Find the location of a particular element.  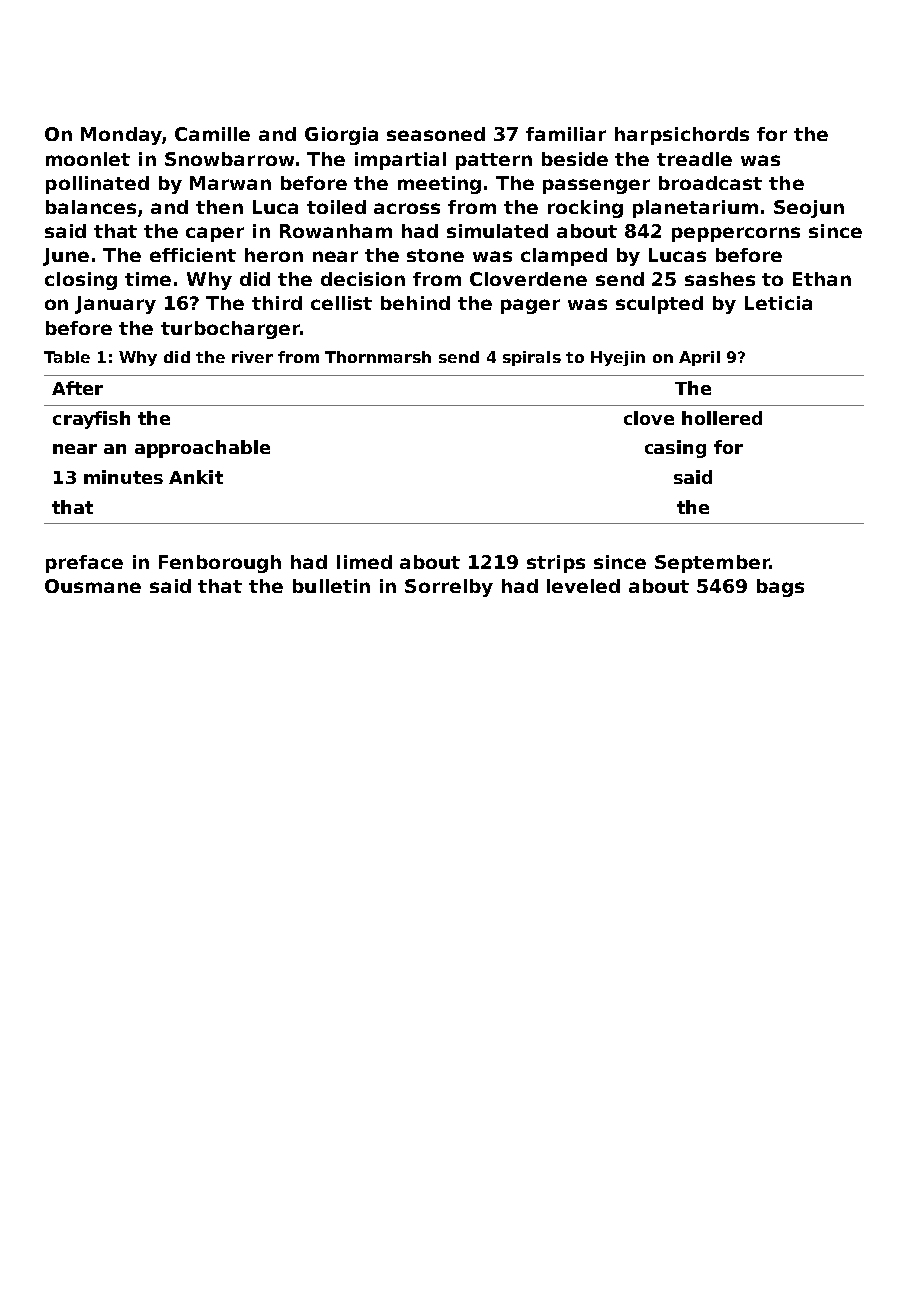

clamped is located at coordinates (564, 257).
